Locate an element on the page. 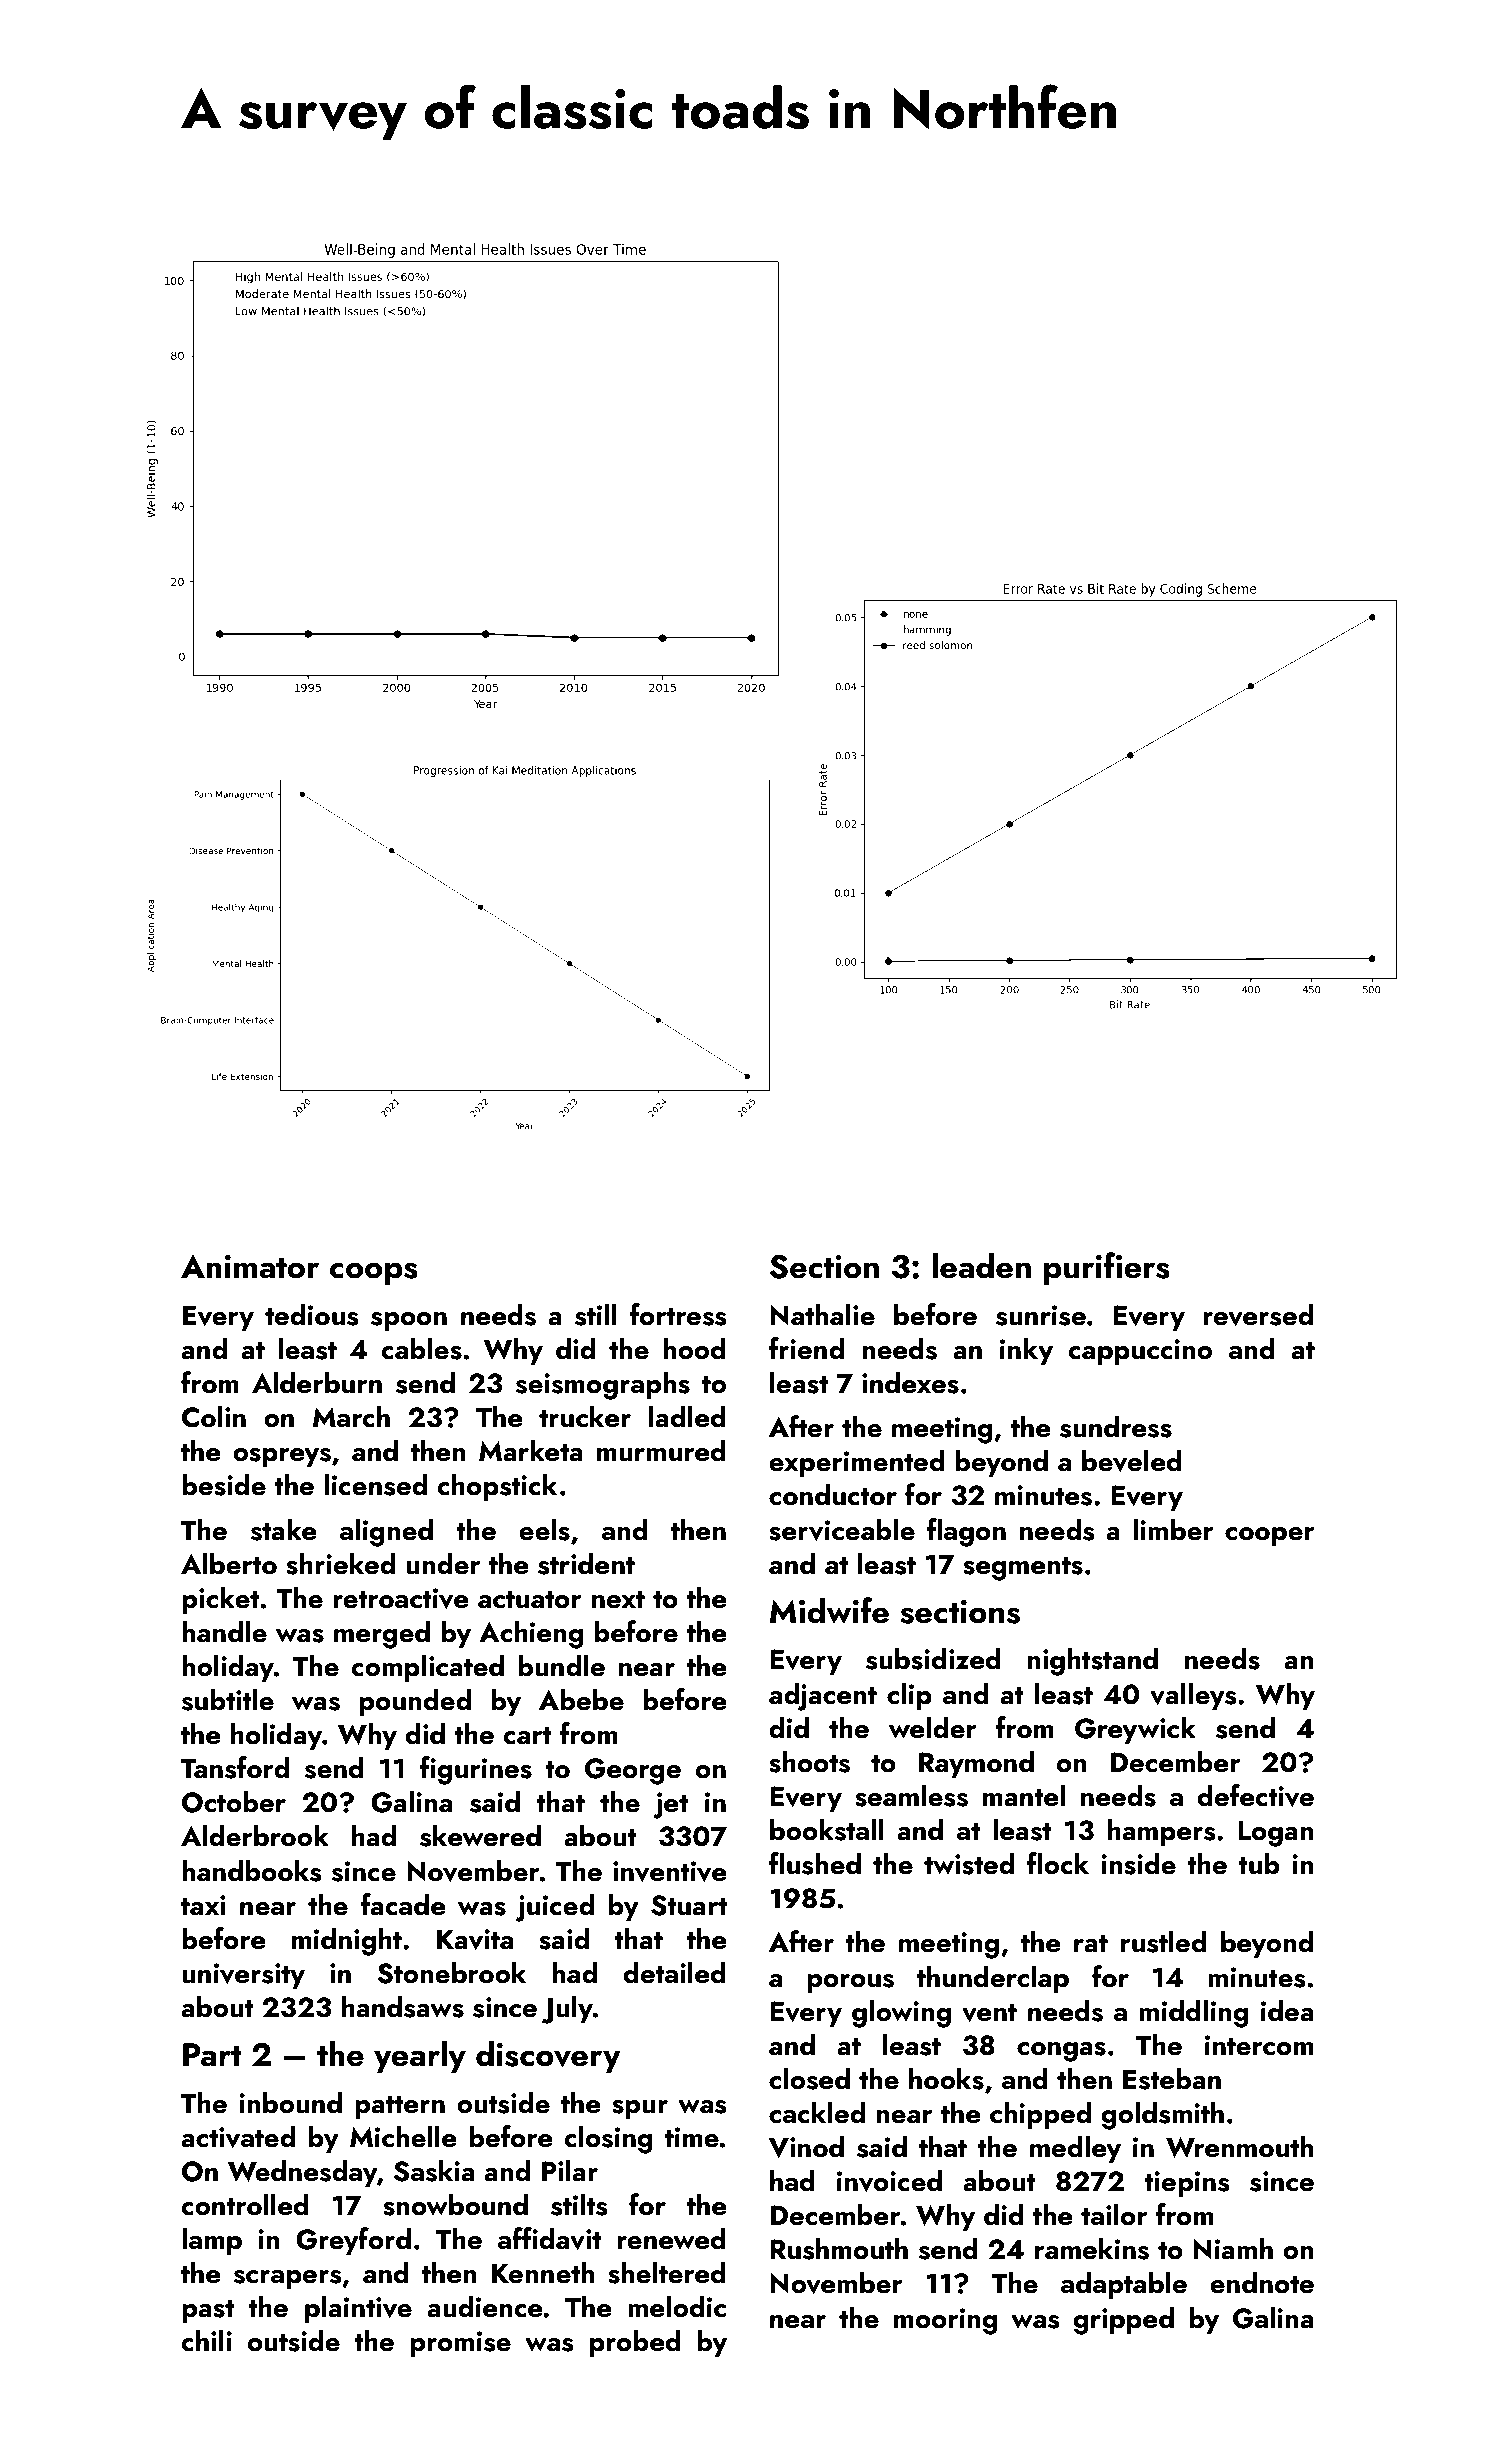 This document has width=1496, height=2464. aligned is located at coordinates (386, 1532).
